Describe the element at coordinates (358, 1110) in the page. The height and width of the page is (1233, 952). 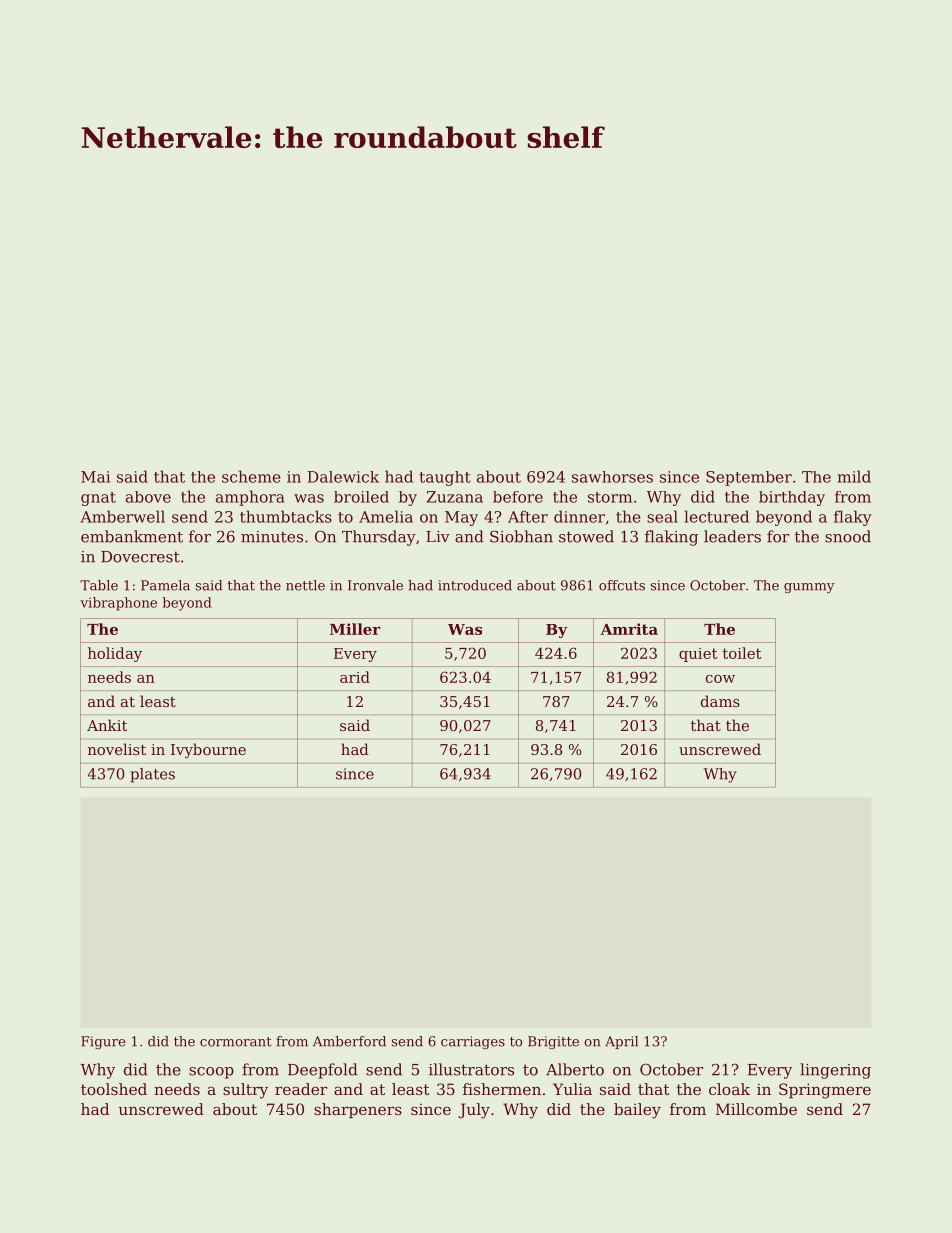
I see `sharpeners` at that location.
